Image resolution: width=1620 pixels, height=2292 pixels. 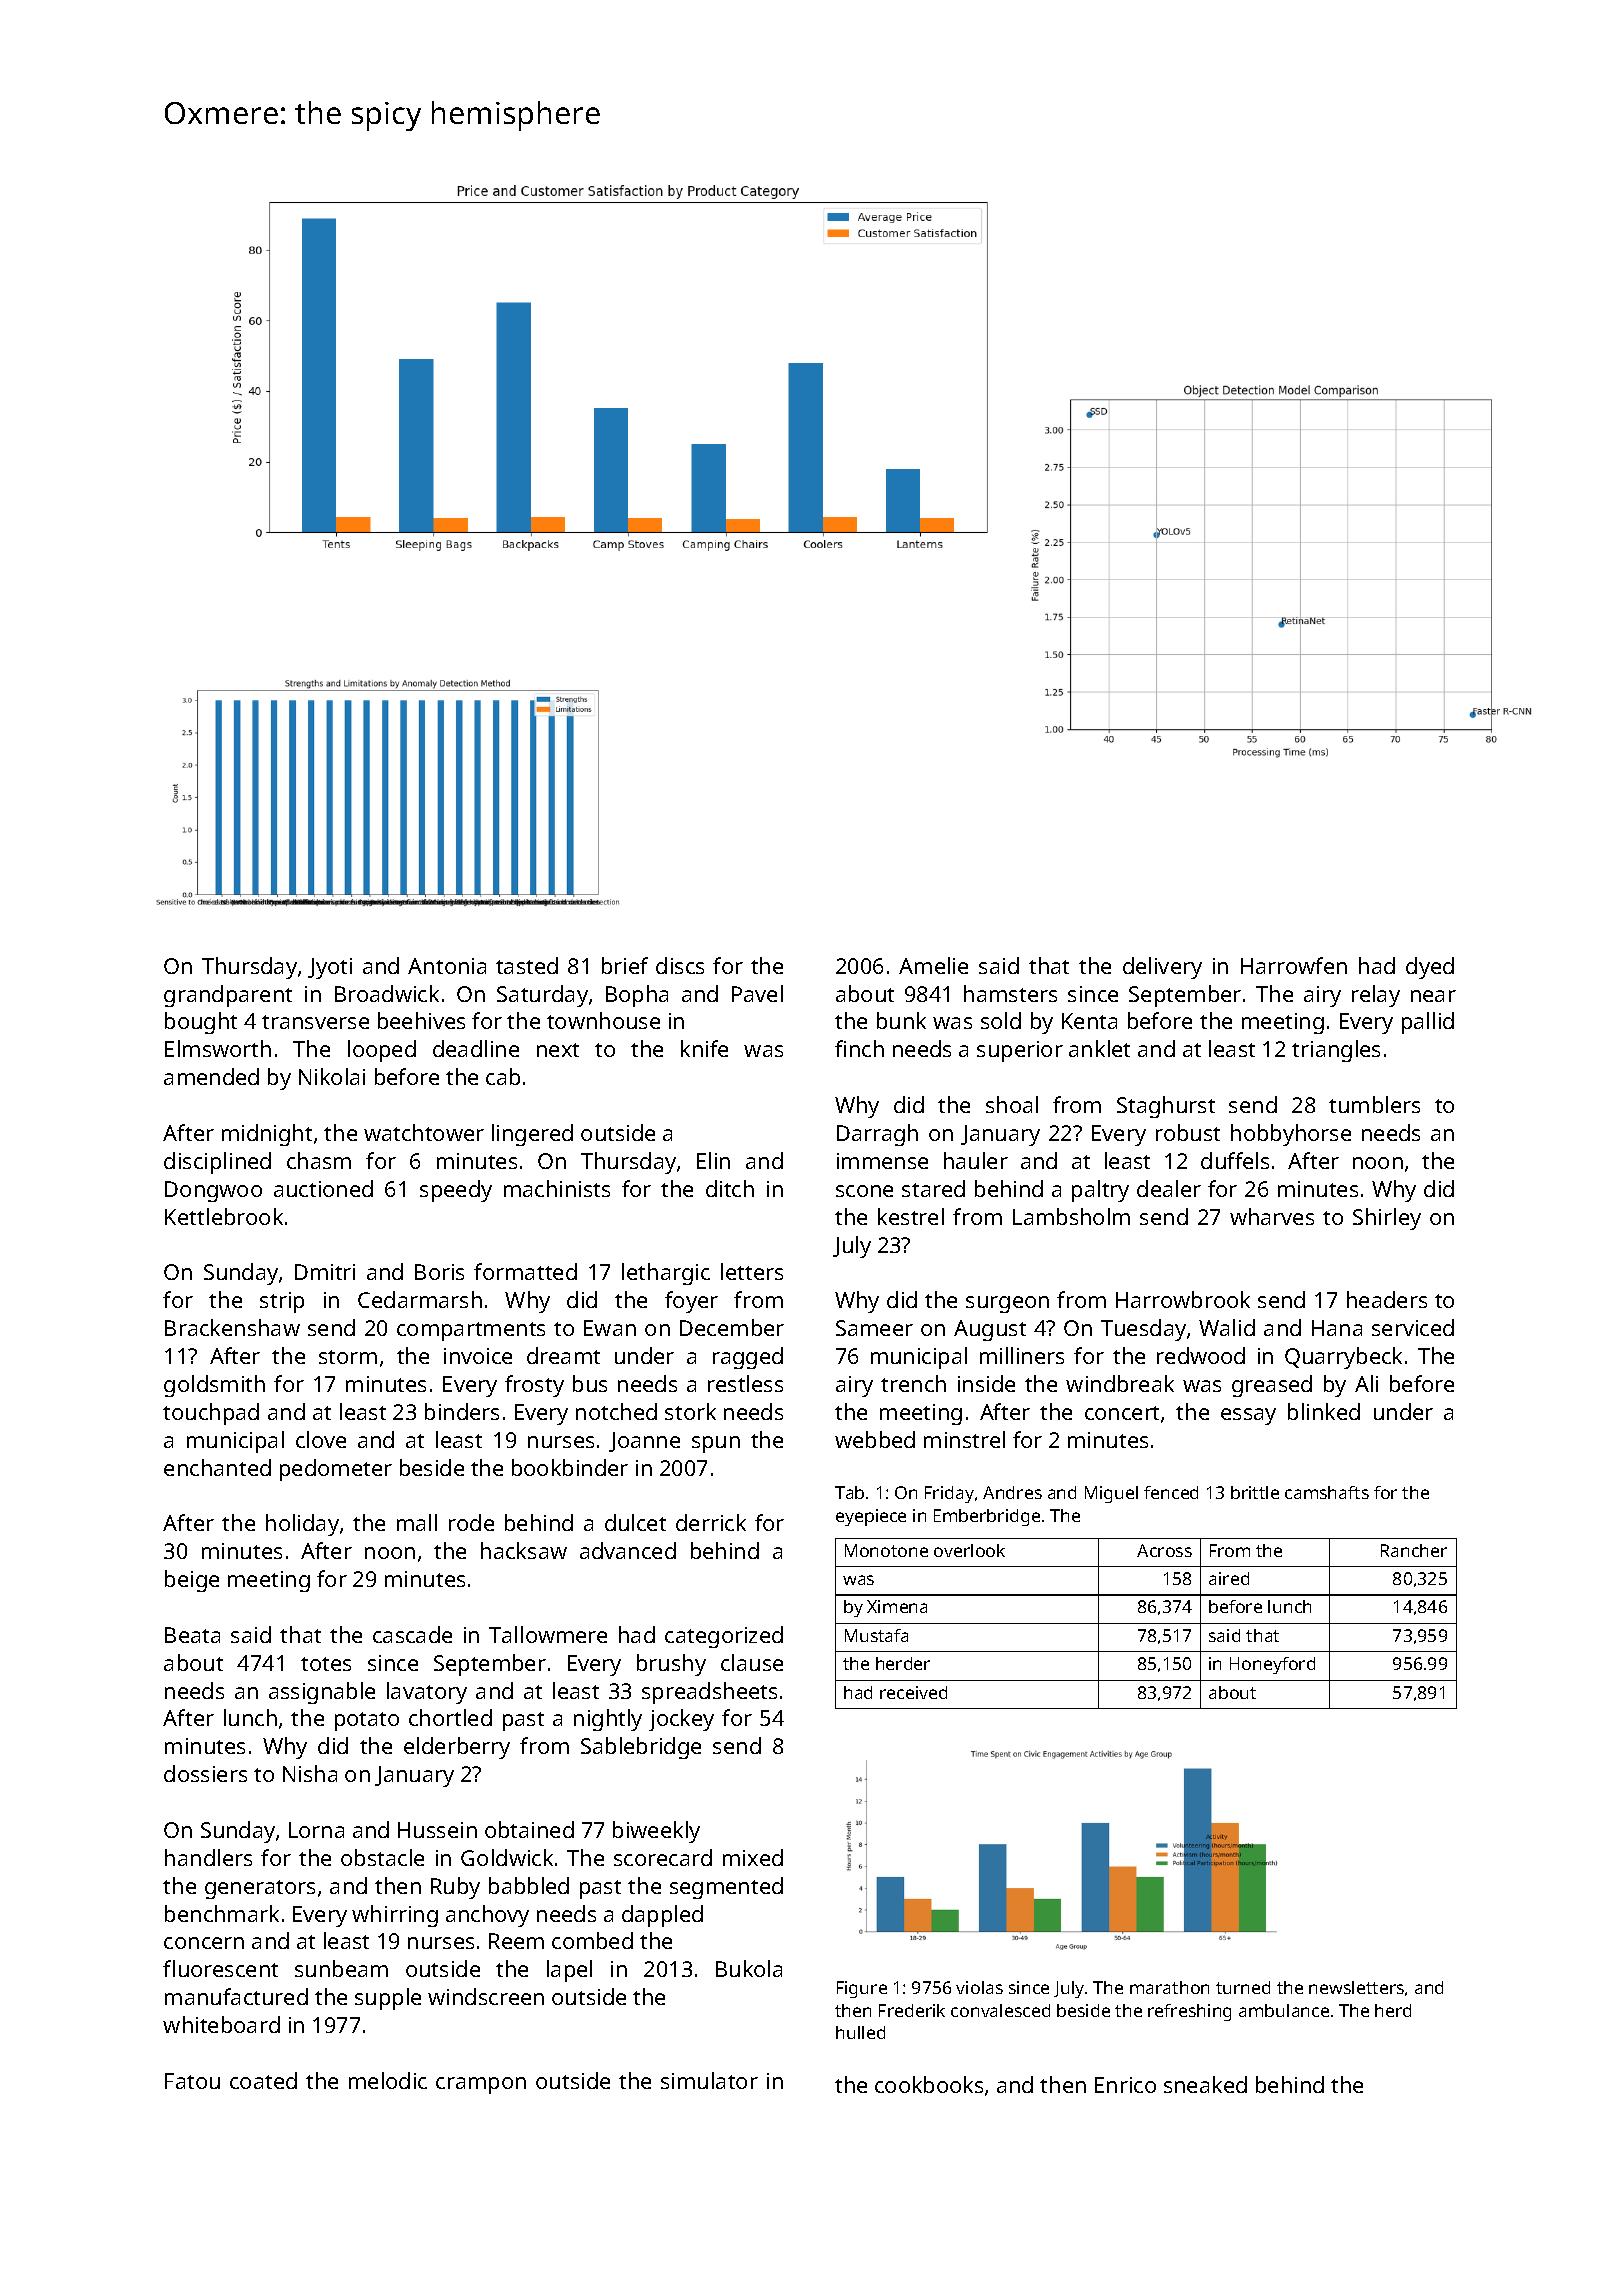 I want to click on Pavel, so click(x=757, y=993).
